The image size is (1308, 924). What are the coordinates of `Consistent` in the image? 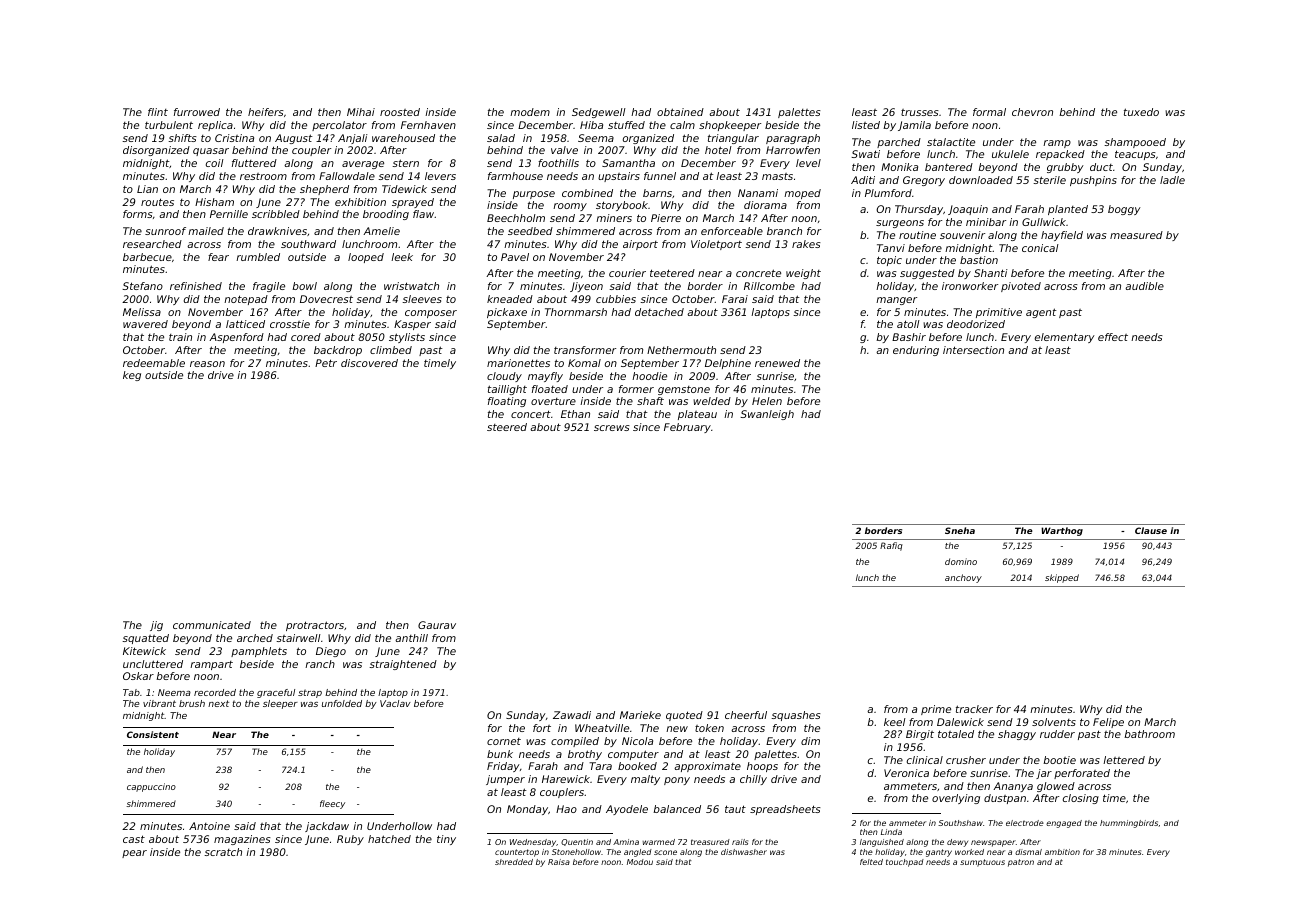 It's located at (153, 734).
